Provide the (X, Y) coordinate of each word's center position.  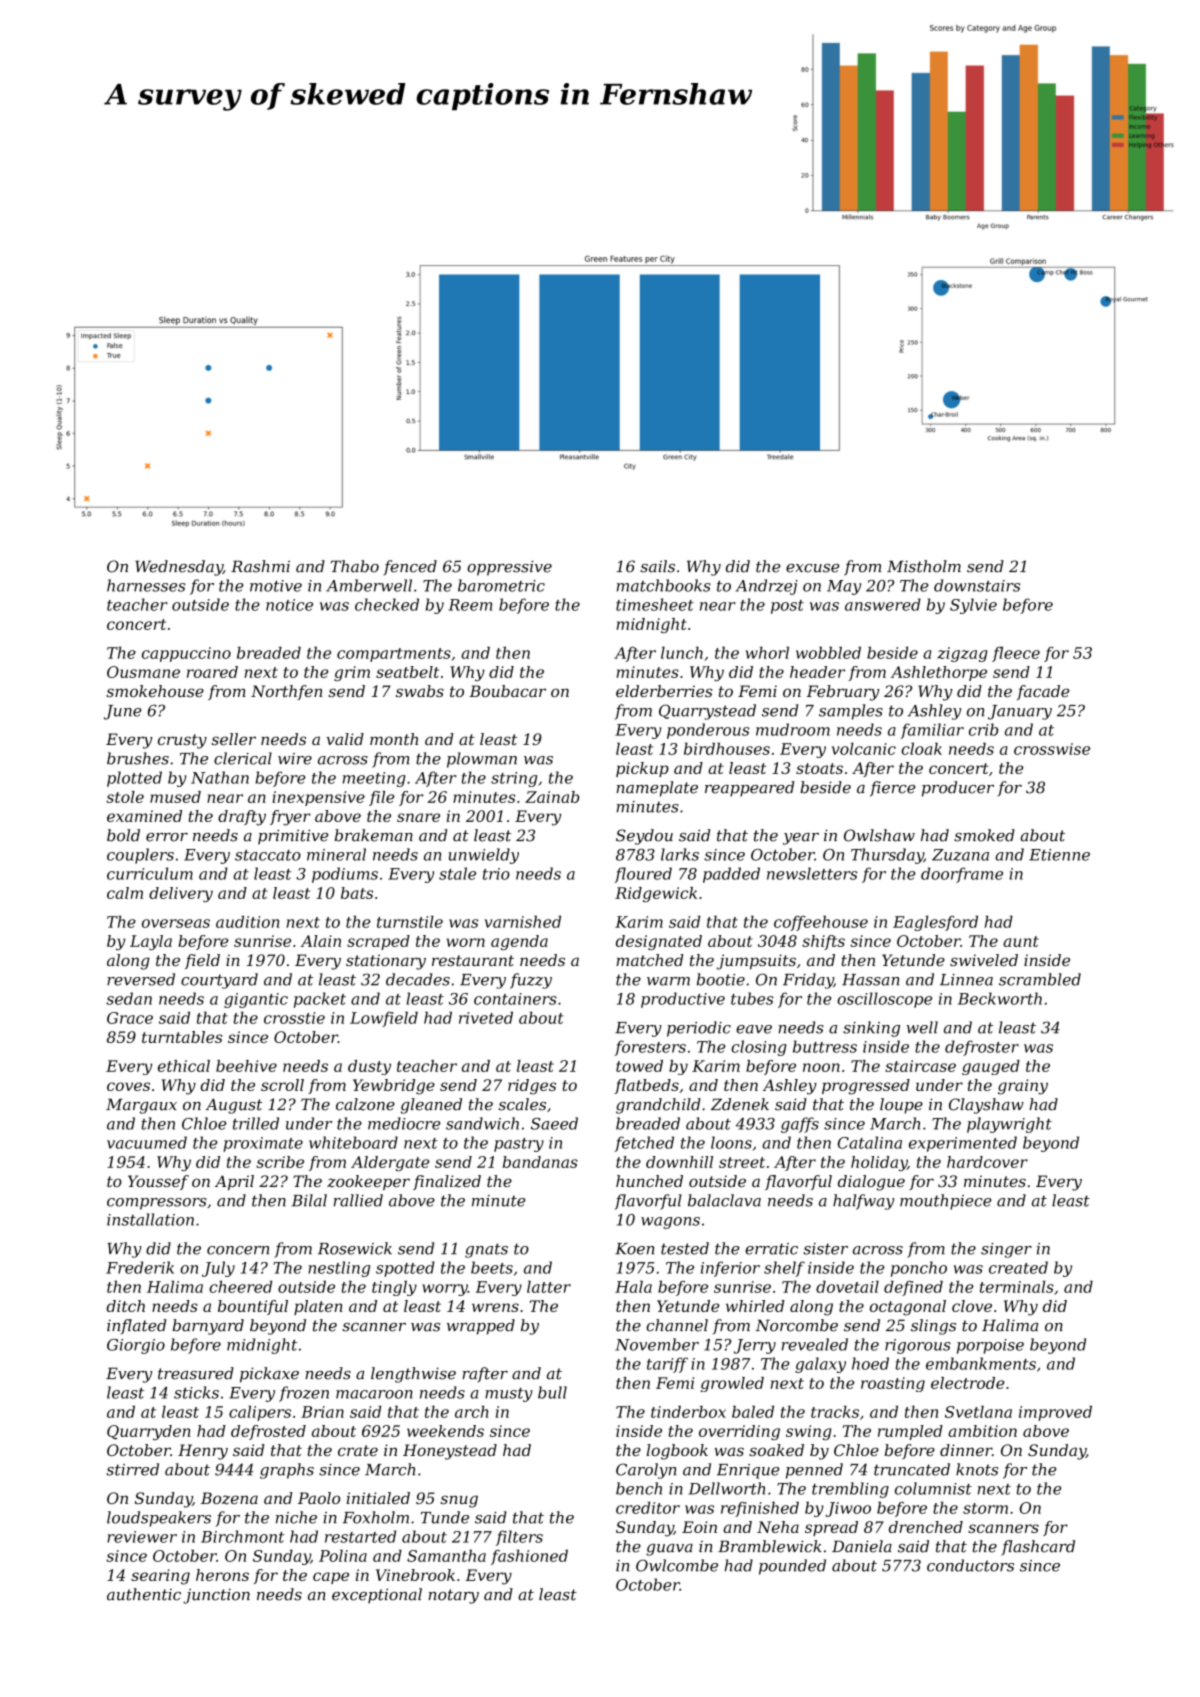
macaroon (374, 1394)
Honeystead (450, 1452)
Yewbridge (394, 1087)
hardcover (987, 1162)
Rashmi (260, 566)
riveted (486, 1017)
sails (657, 566)
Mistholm (924, 566)
